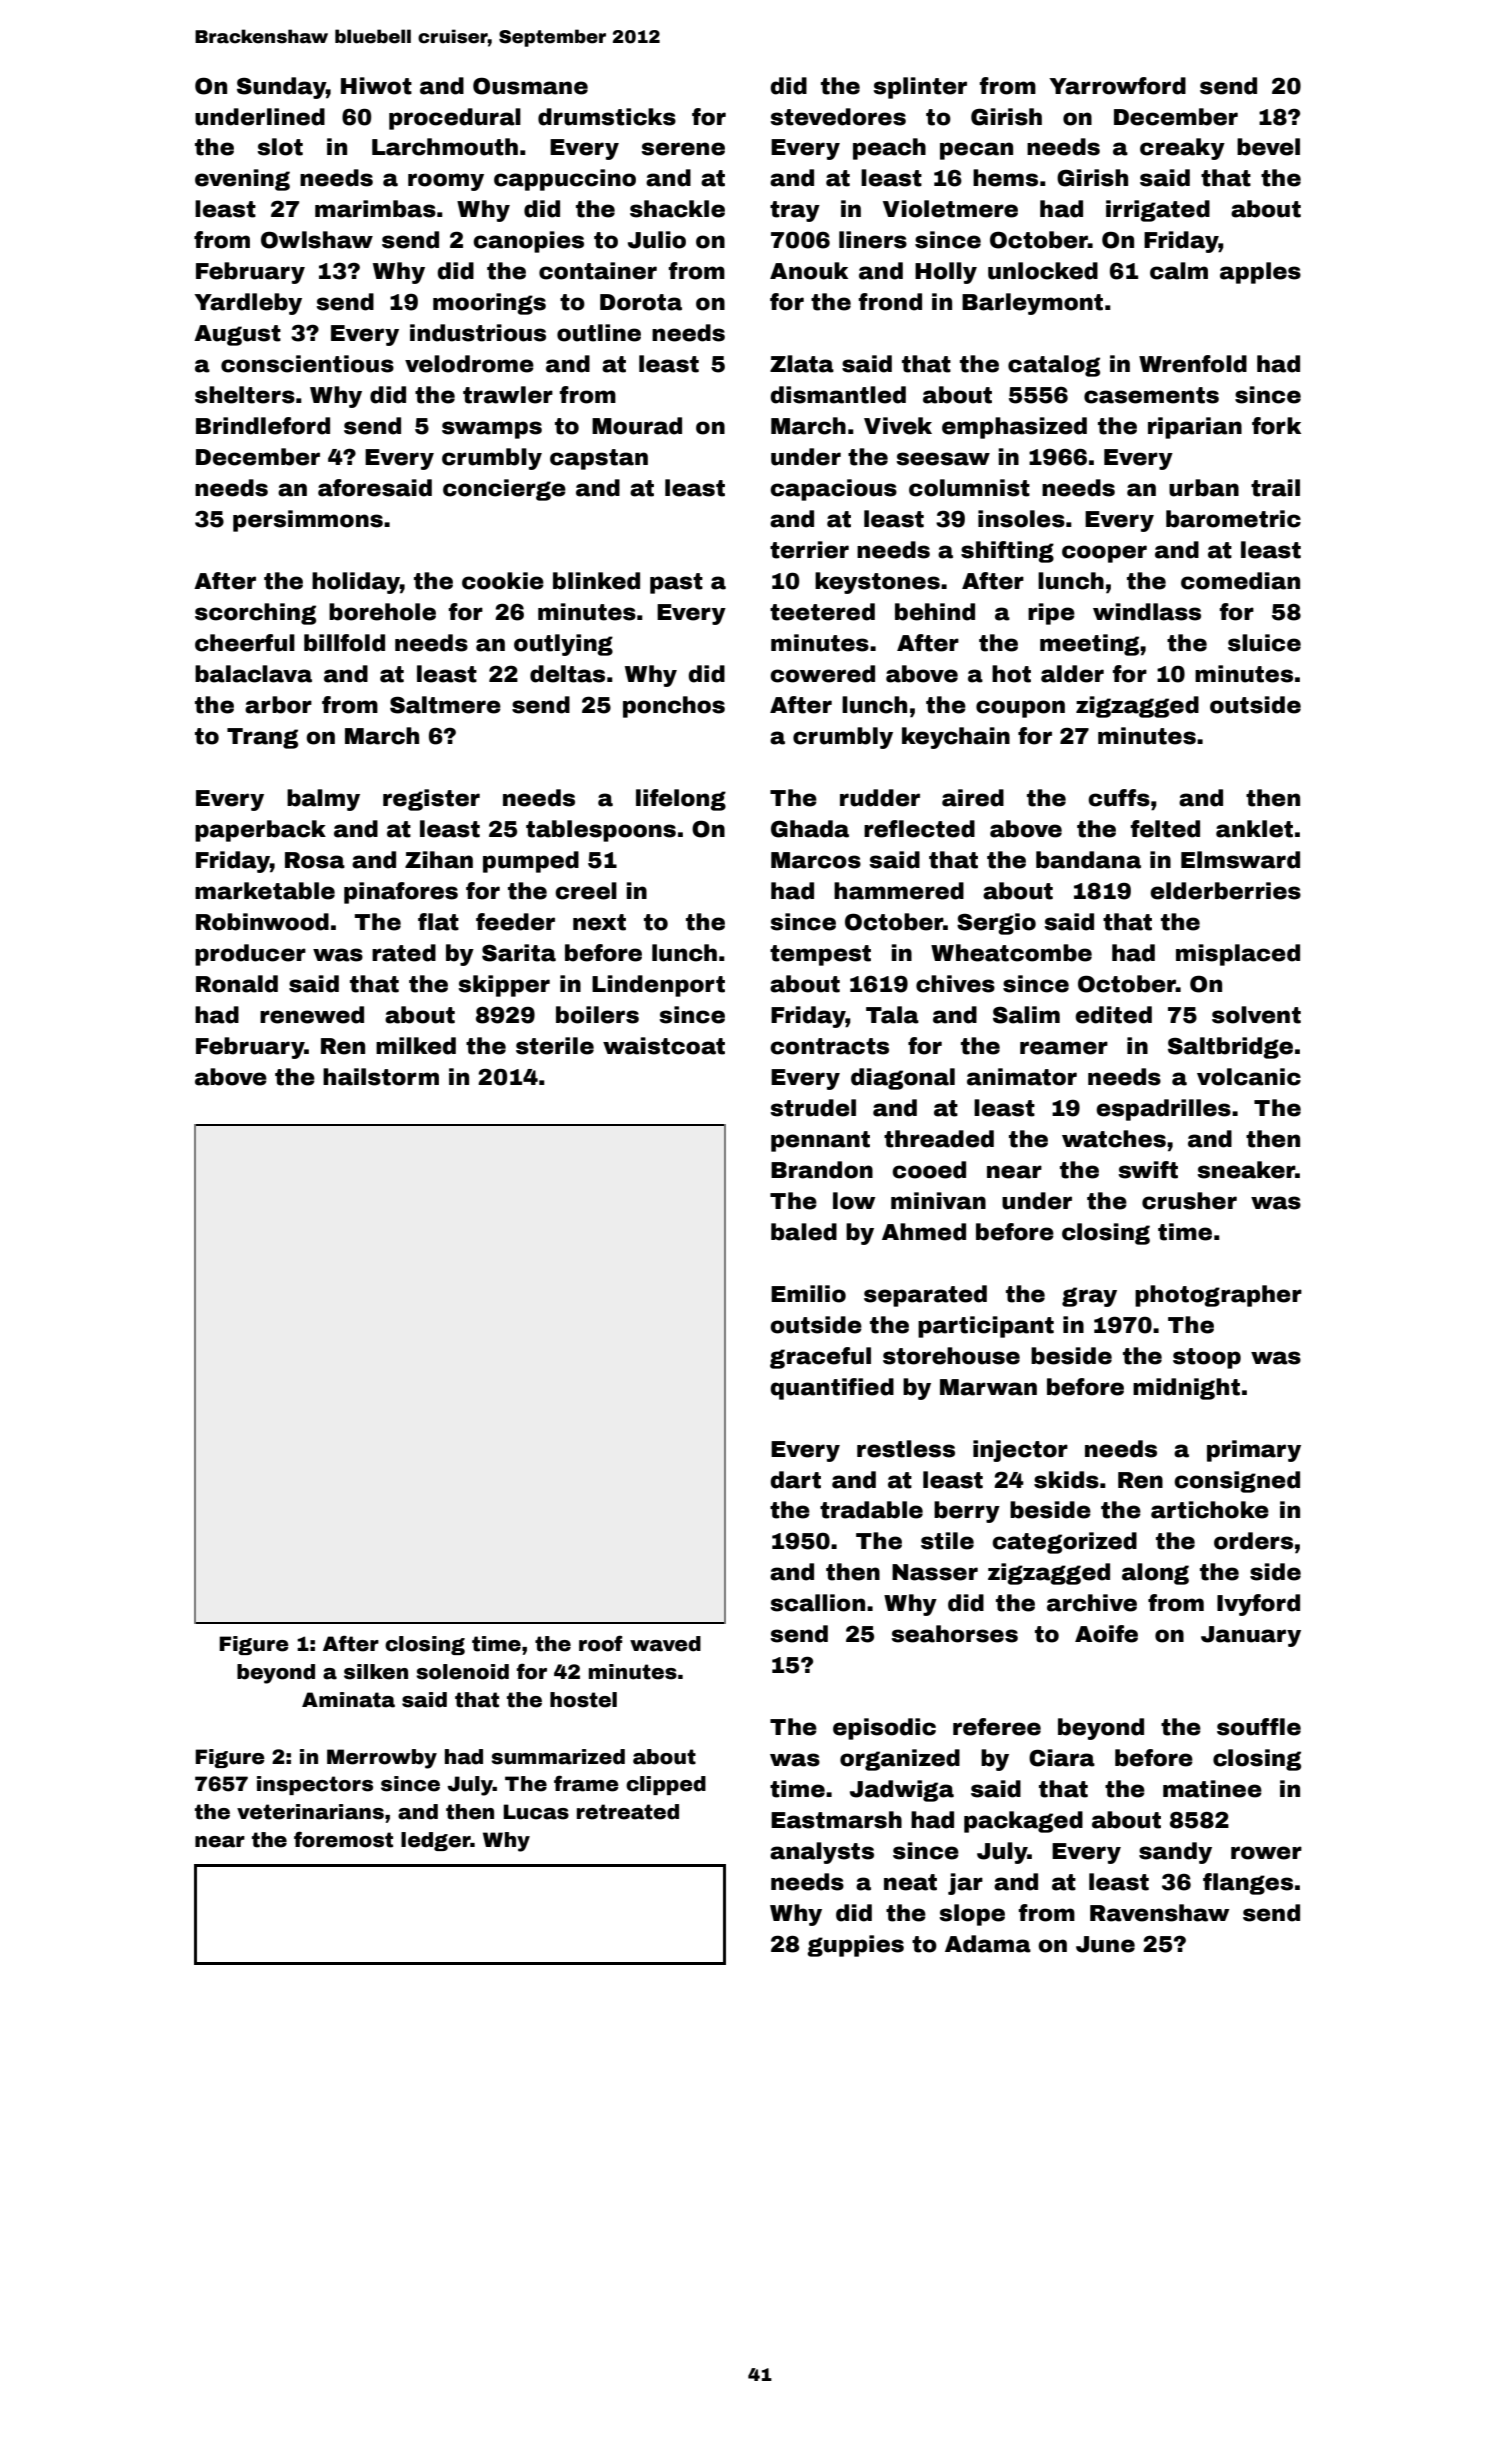 Image resolution: width=1496 pixels, height=2464 pixels. Describe the element at coordinates (1246, 1170) in the image. I see `sneaker` at that location.
